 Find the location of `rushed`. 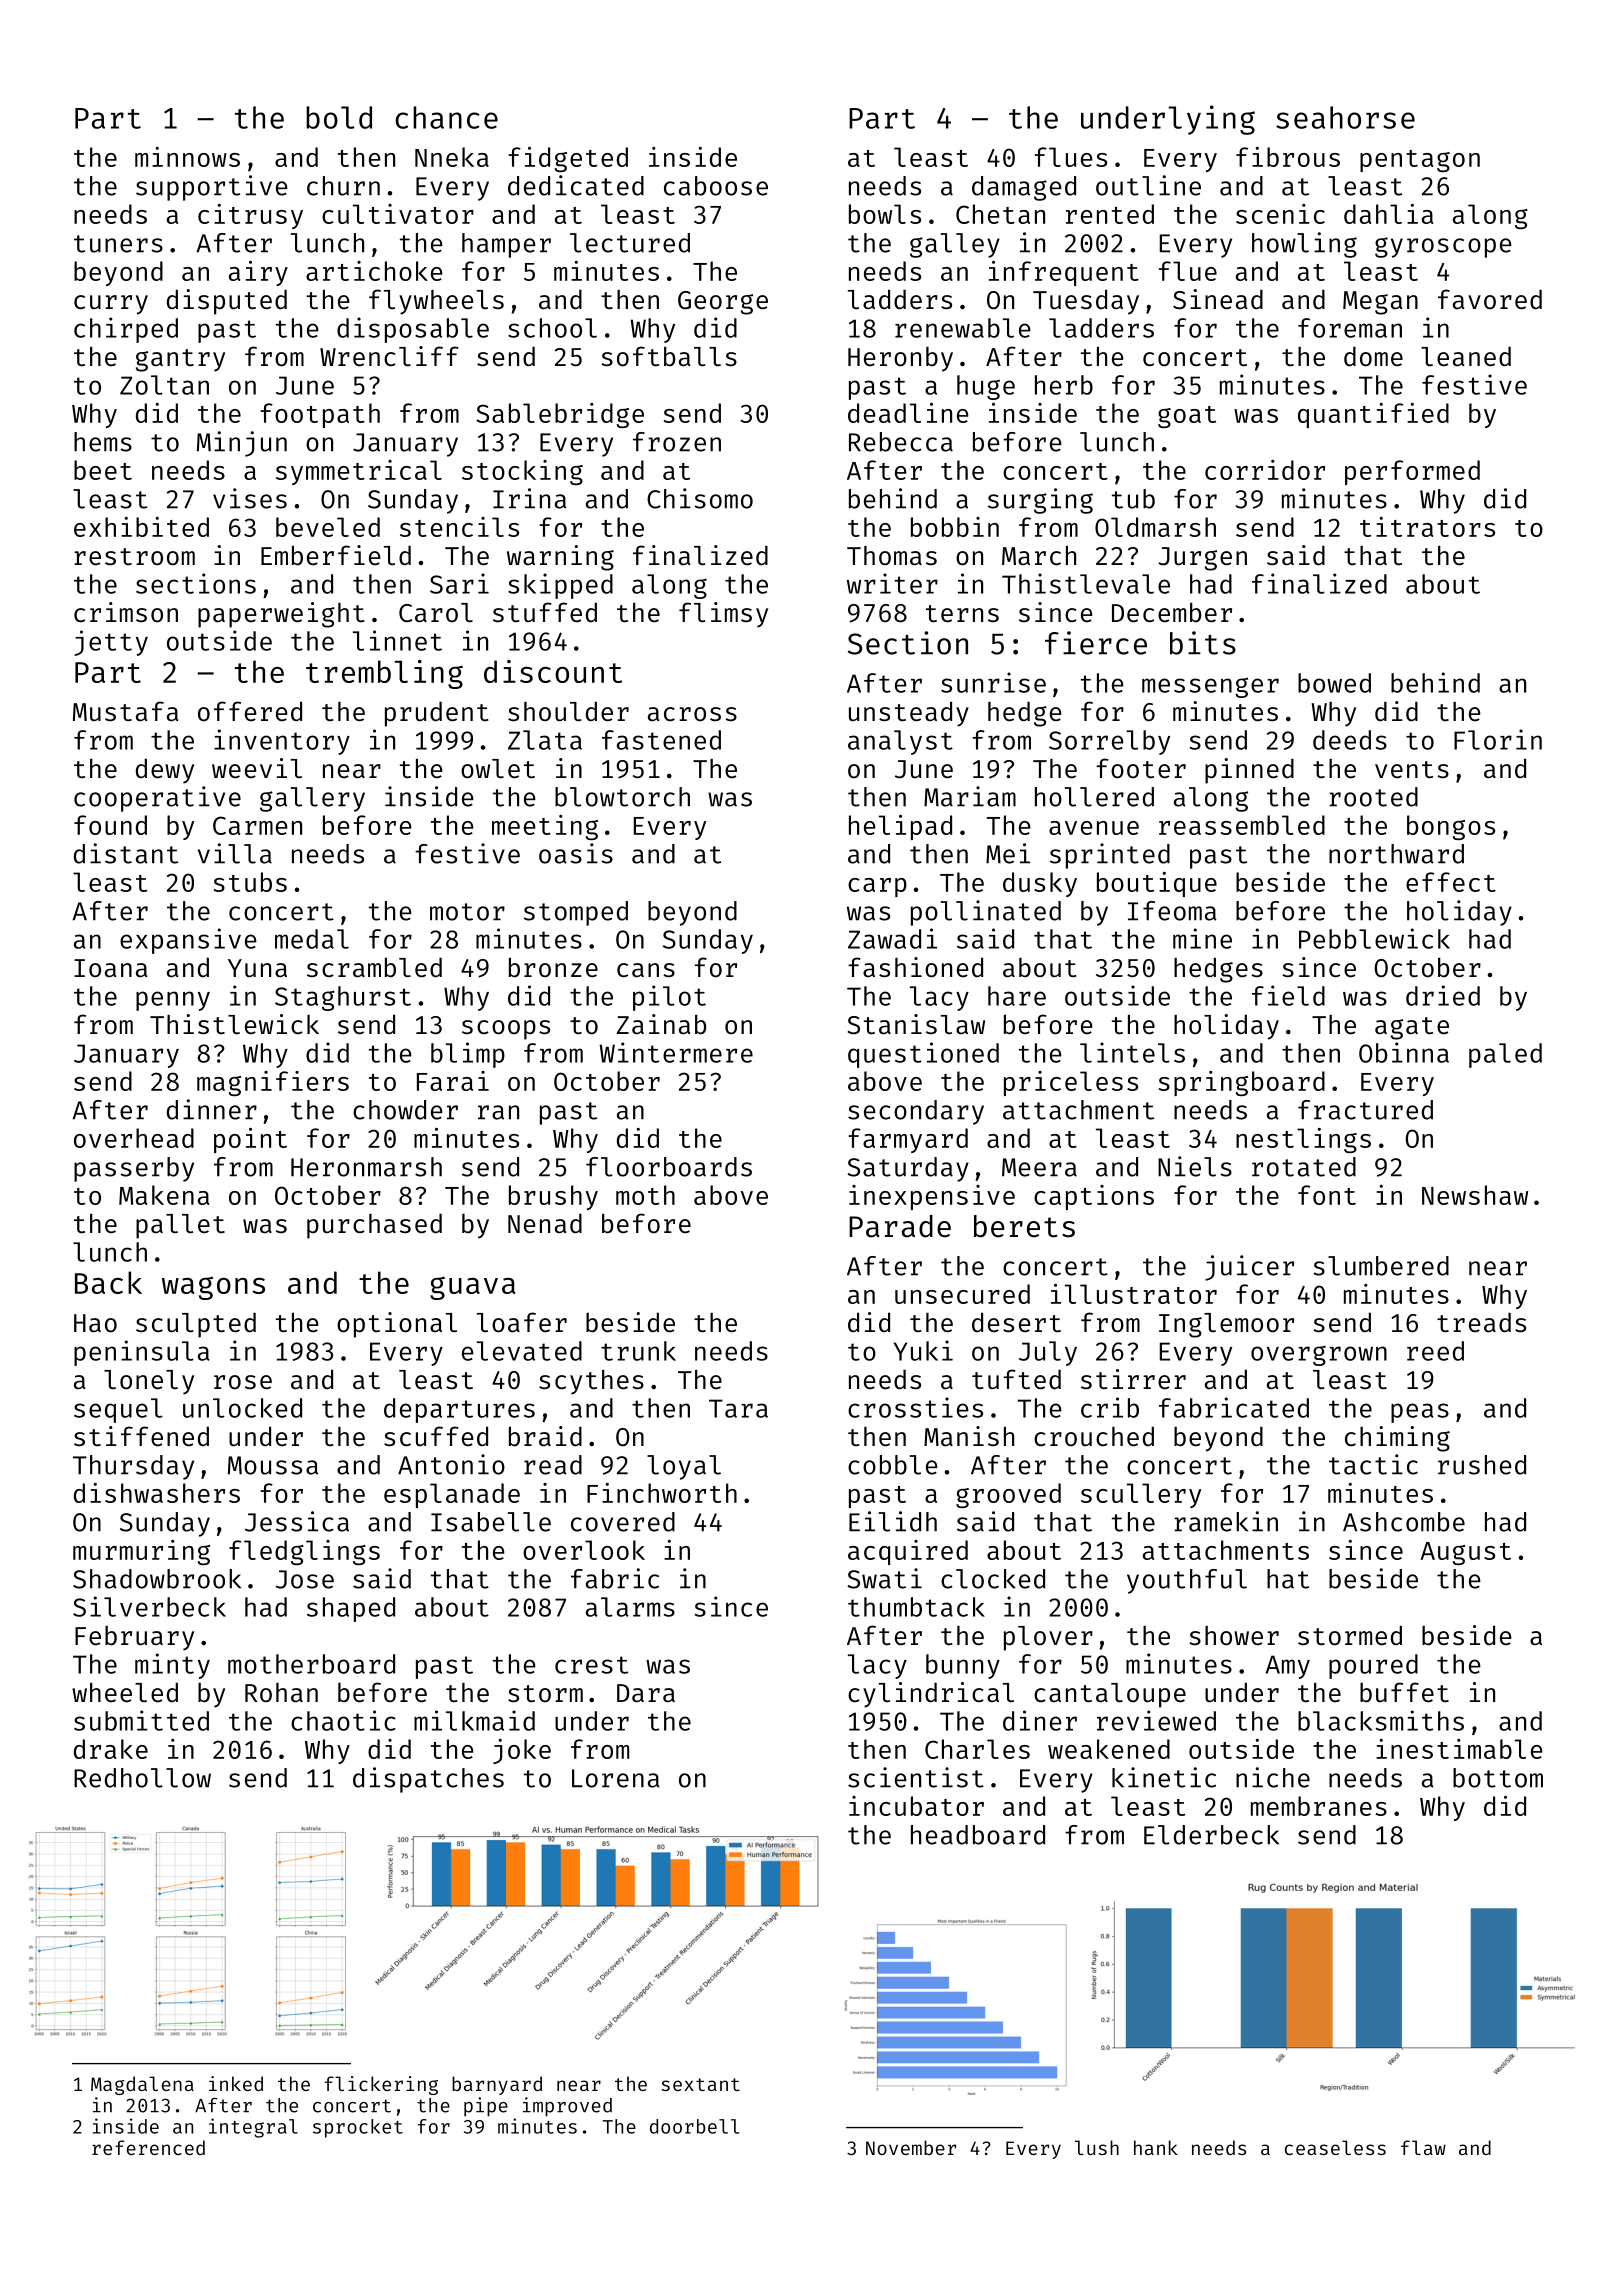

rushed is located at coordinates (1482, 1465).
